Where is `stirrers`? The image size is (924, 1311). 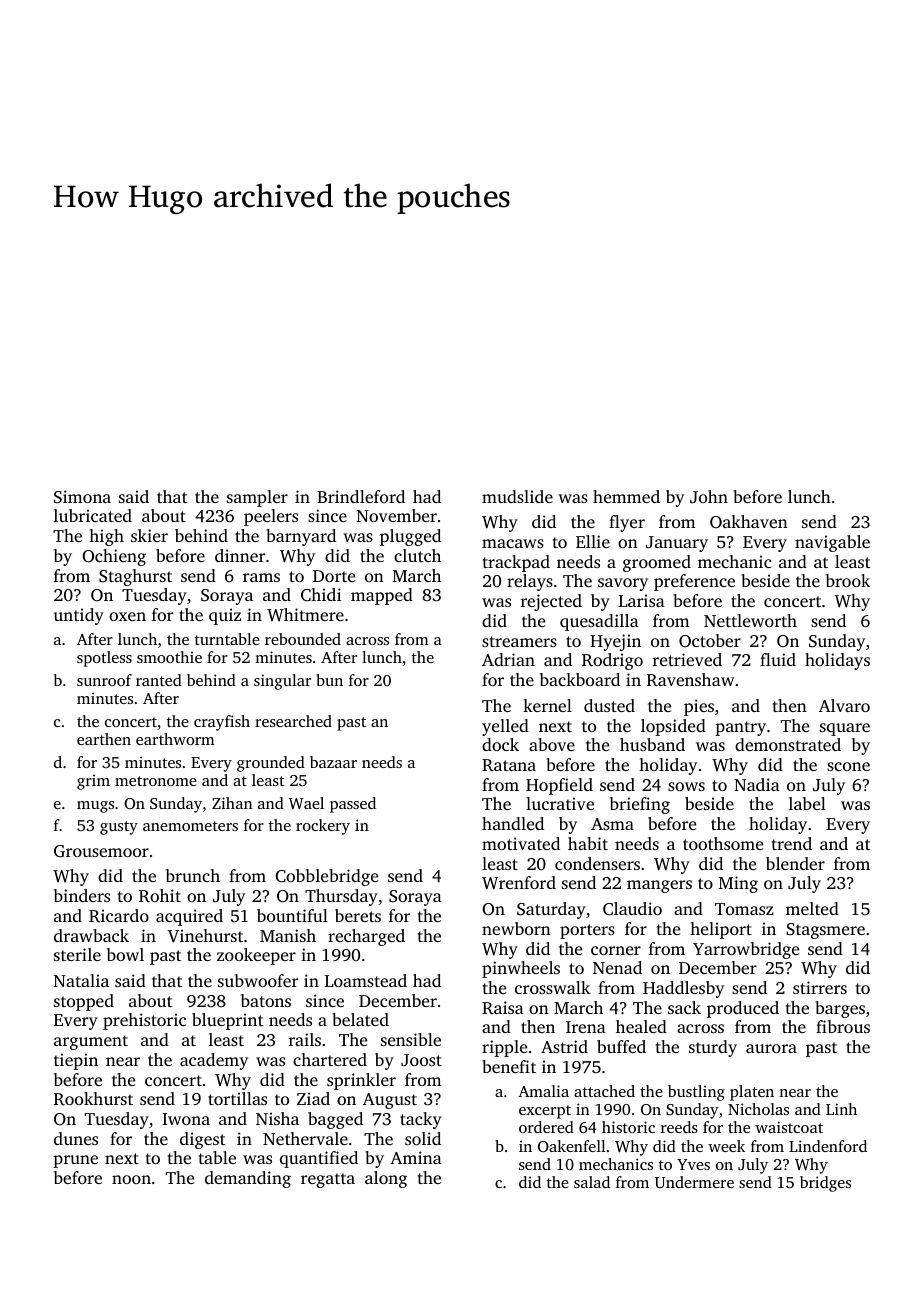 stirrers is located at coordinates (820, 987).
